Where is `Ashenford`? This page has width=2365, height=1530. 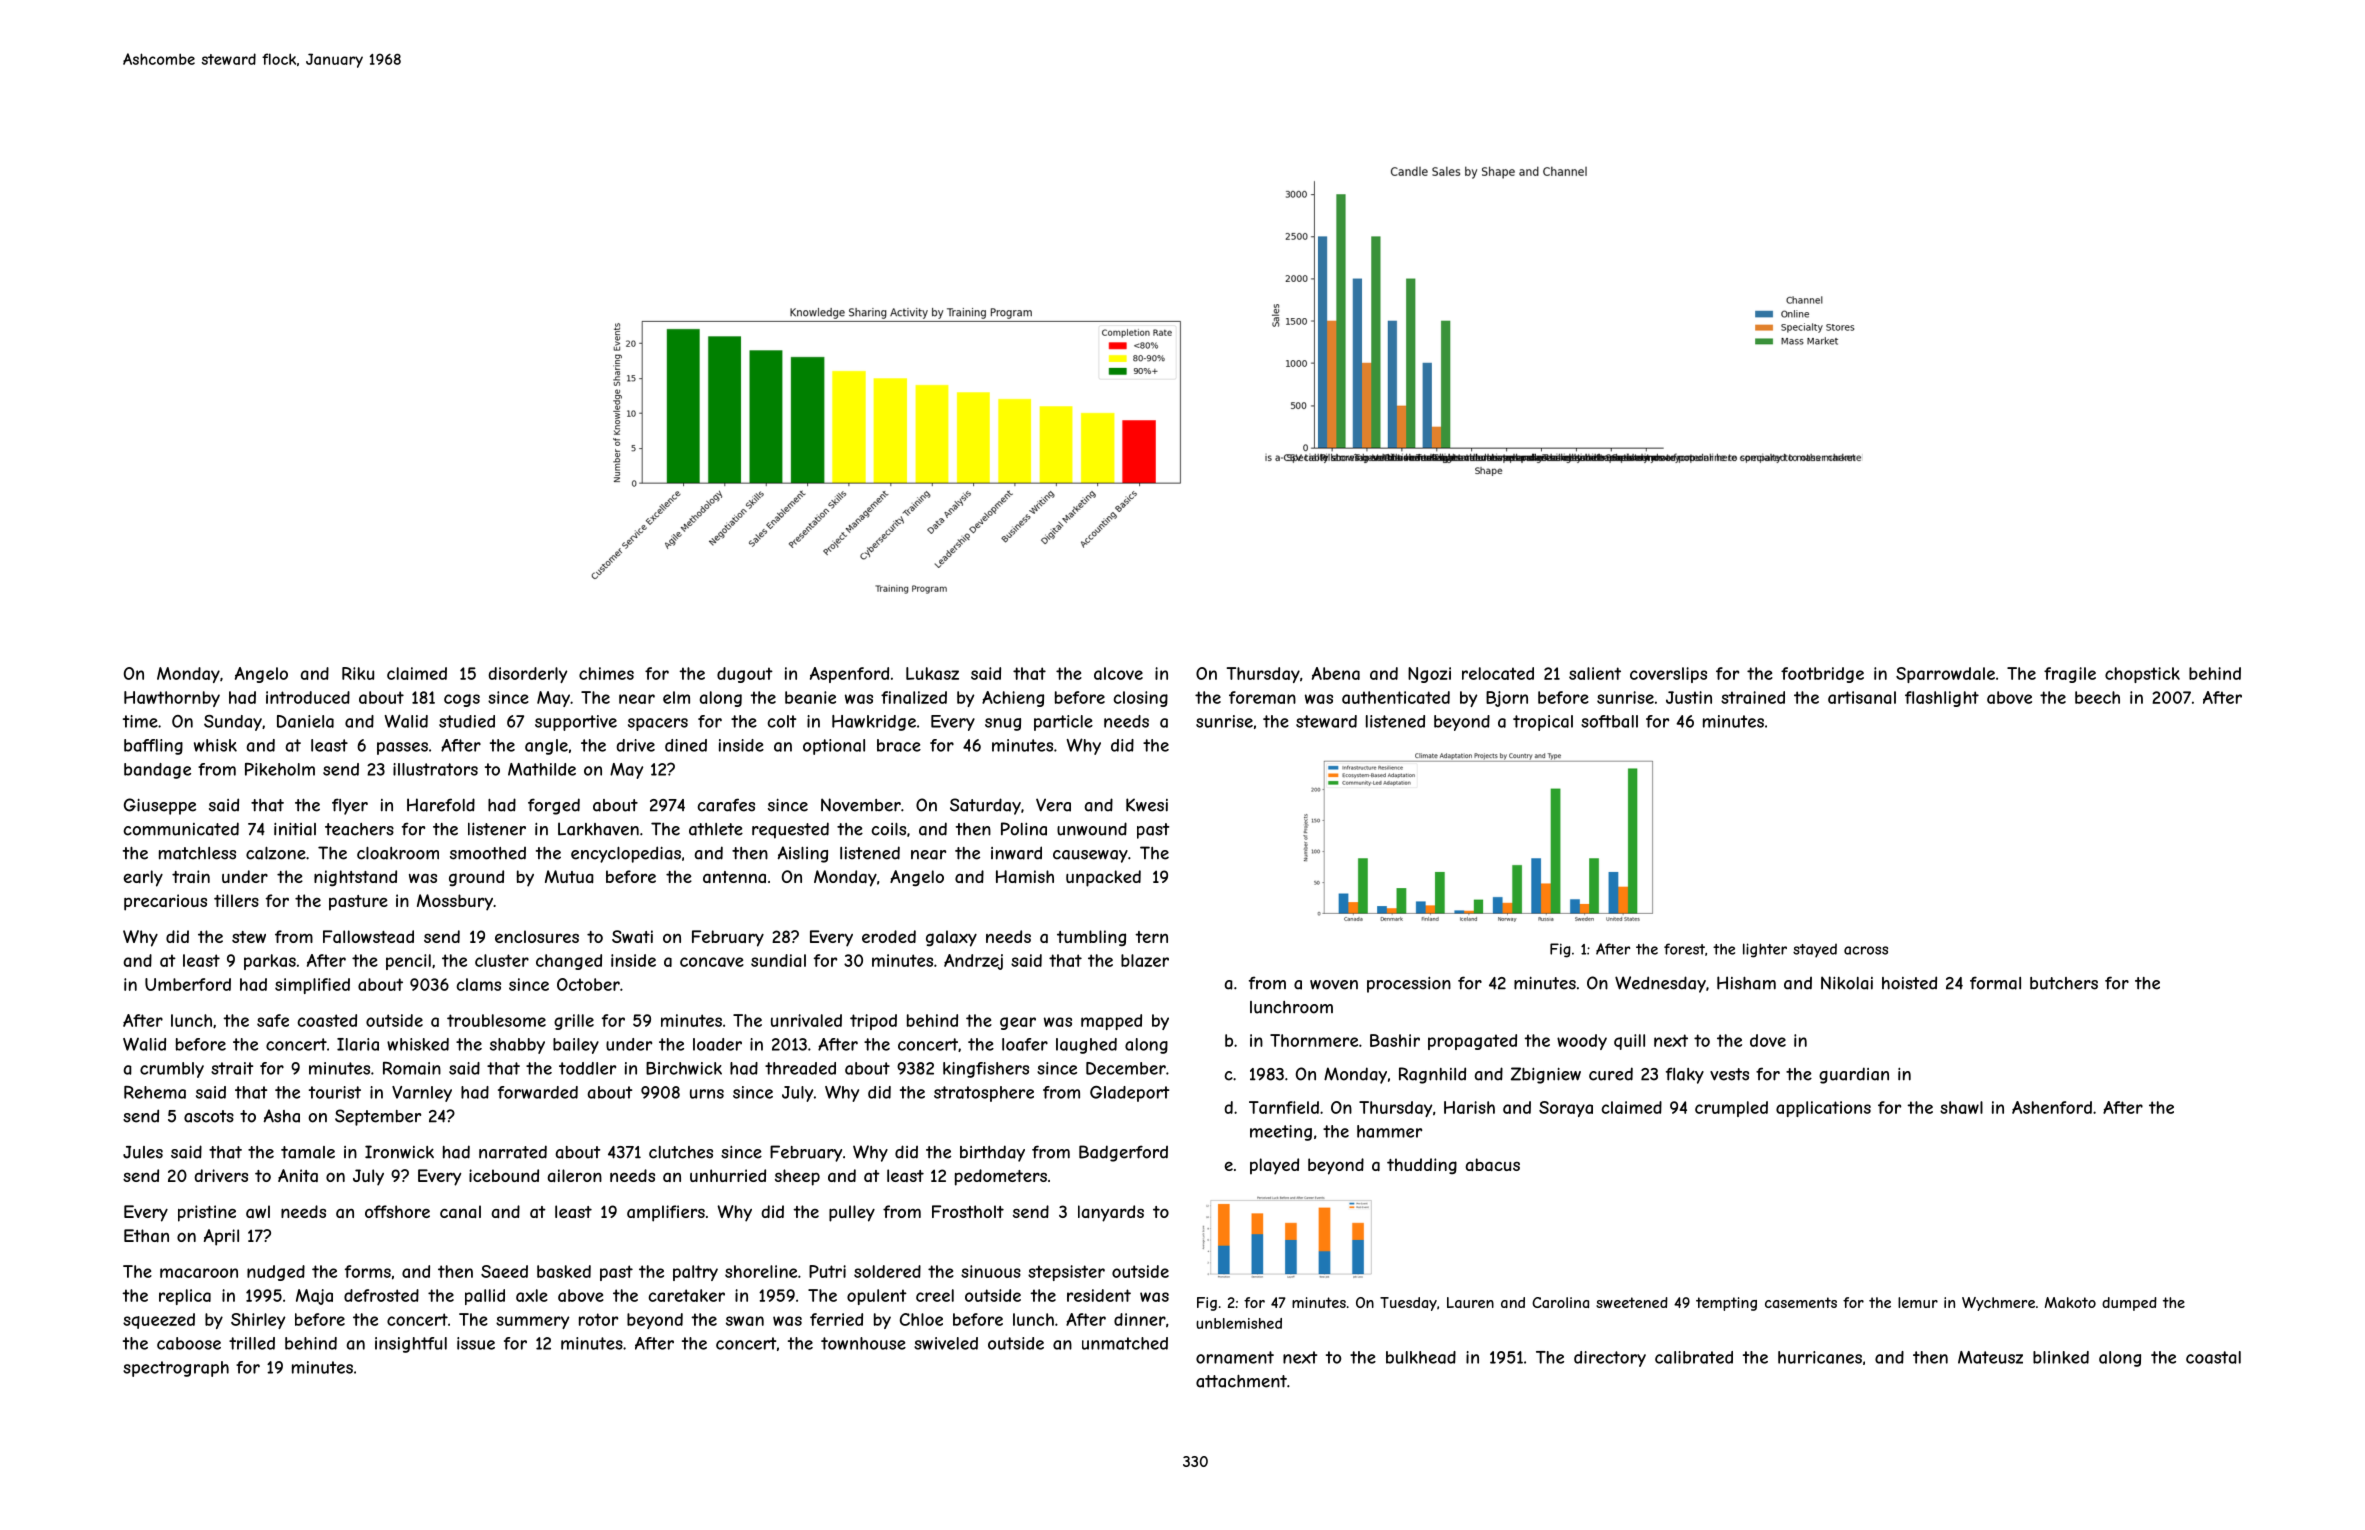 Ashenford is located at coordinates (2052, 1107).
